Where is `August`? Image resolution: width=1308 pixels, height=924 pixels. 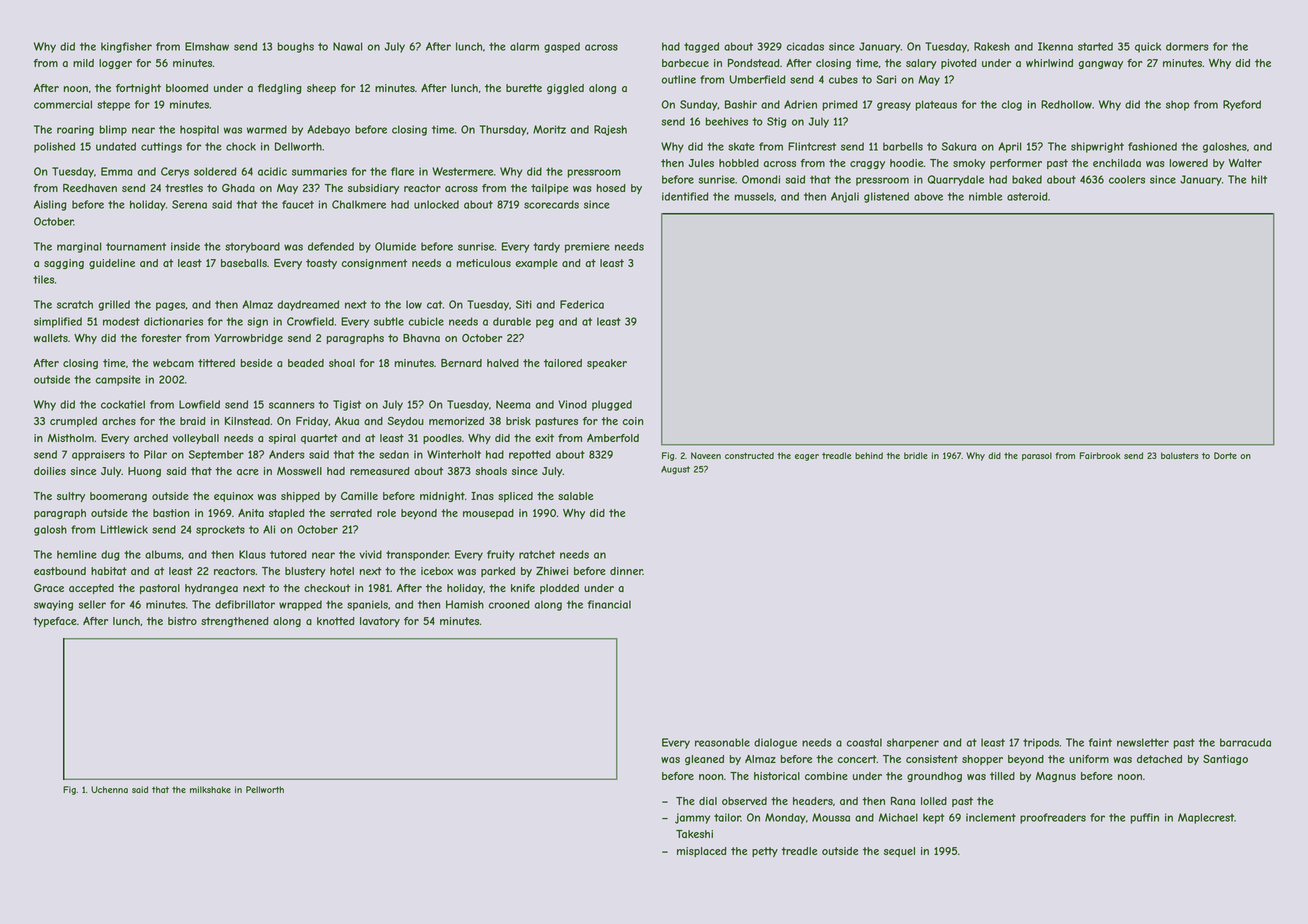 August is located at coordinates (675, 470).
